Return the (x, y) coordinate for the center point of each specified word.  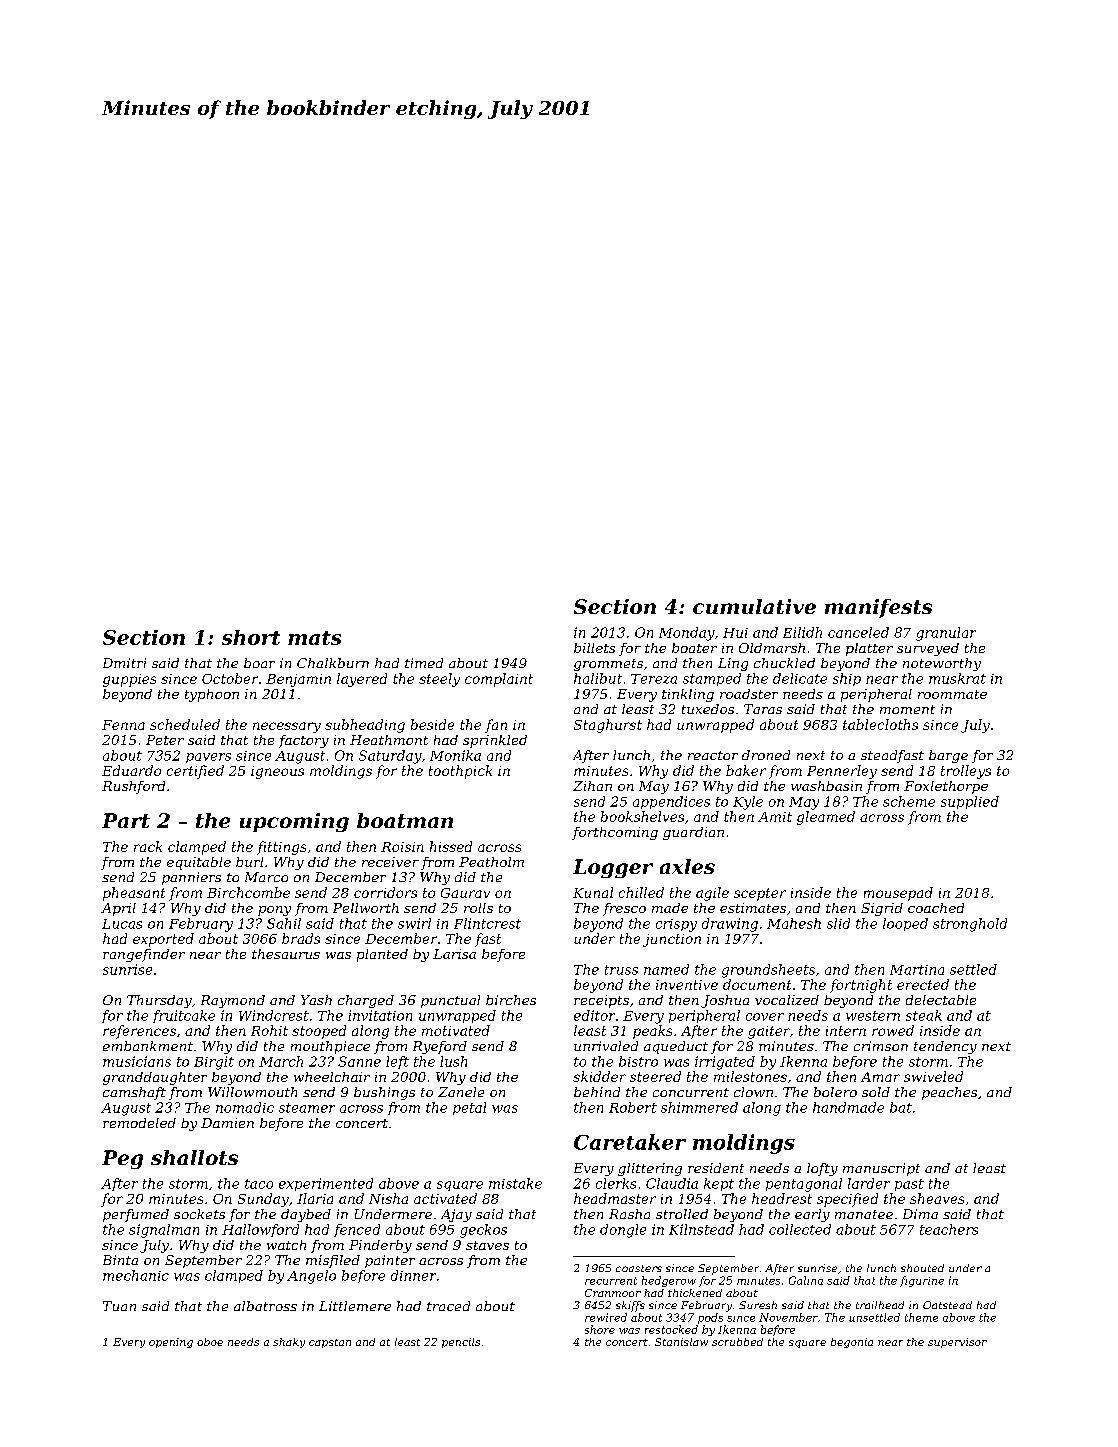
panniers (191, 878)
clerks (616, 1183)
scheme (909, 801)
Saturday (390, 757)
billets (594, 648)
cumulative (754, 606)
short (251, 637)
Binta (120, 1260)
